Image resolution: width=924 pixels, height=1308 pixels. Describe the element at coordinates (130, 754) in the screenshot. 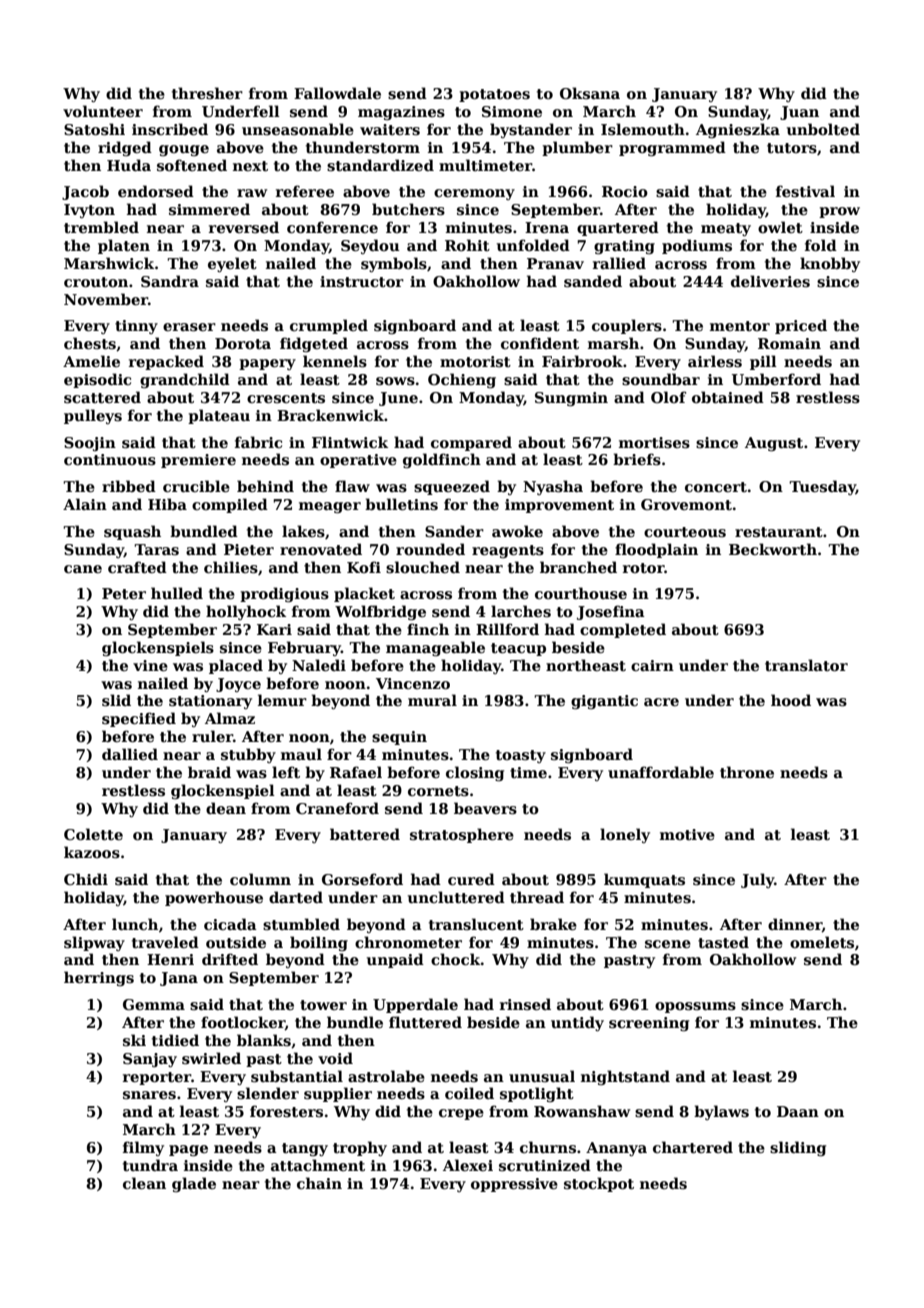

I see `dallied` at that location.
